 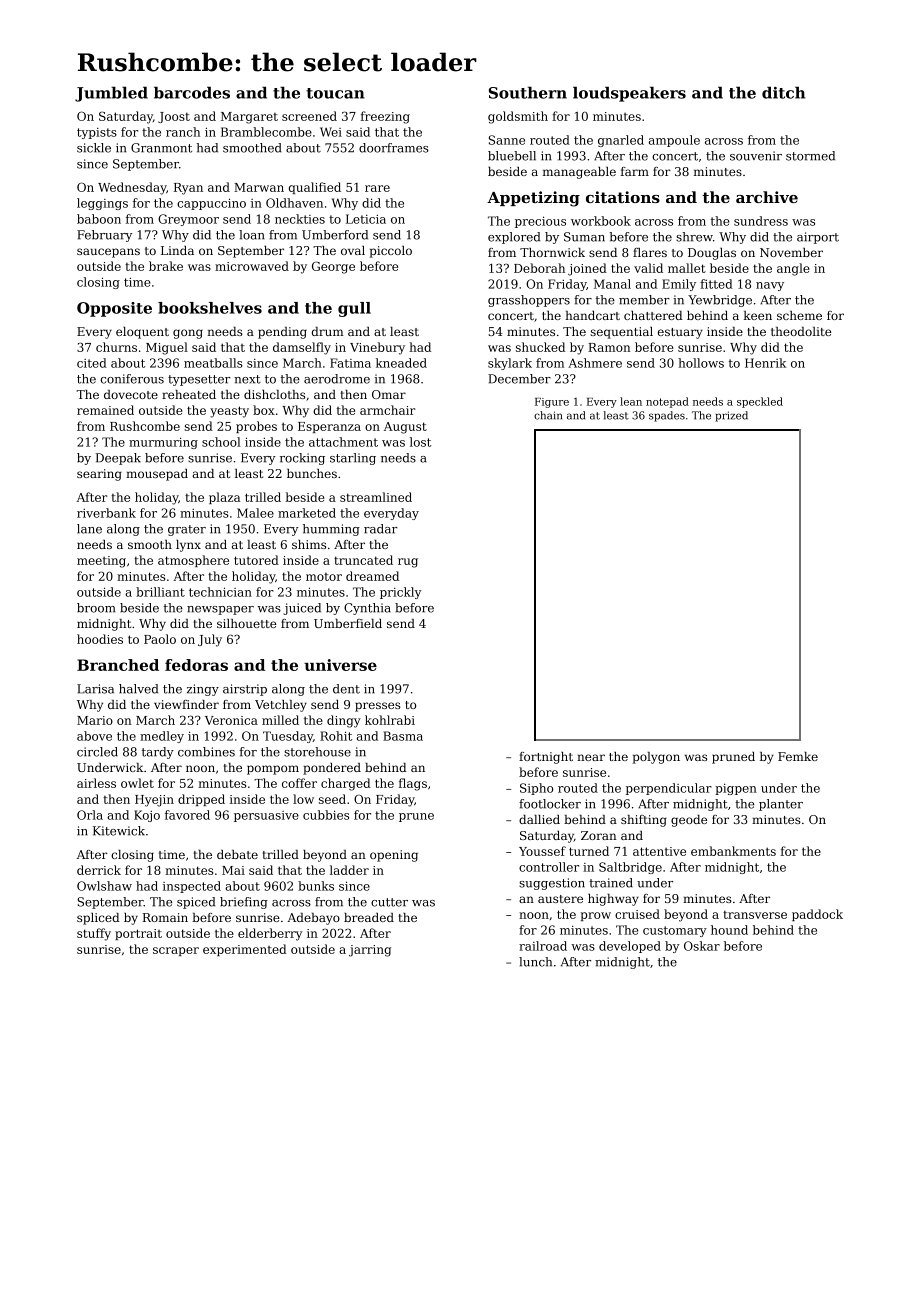 What do you see at coordinates (519, 379) in the screenshot?
I see `December` at bounding box center [519, 379].
